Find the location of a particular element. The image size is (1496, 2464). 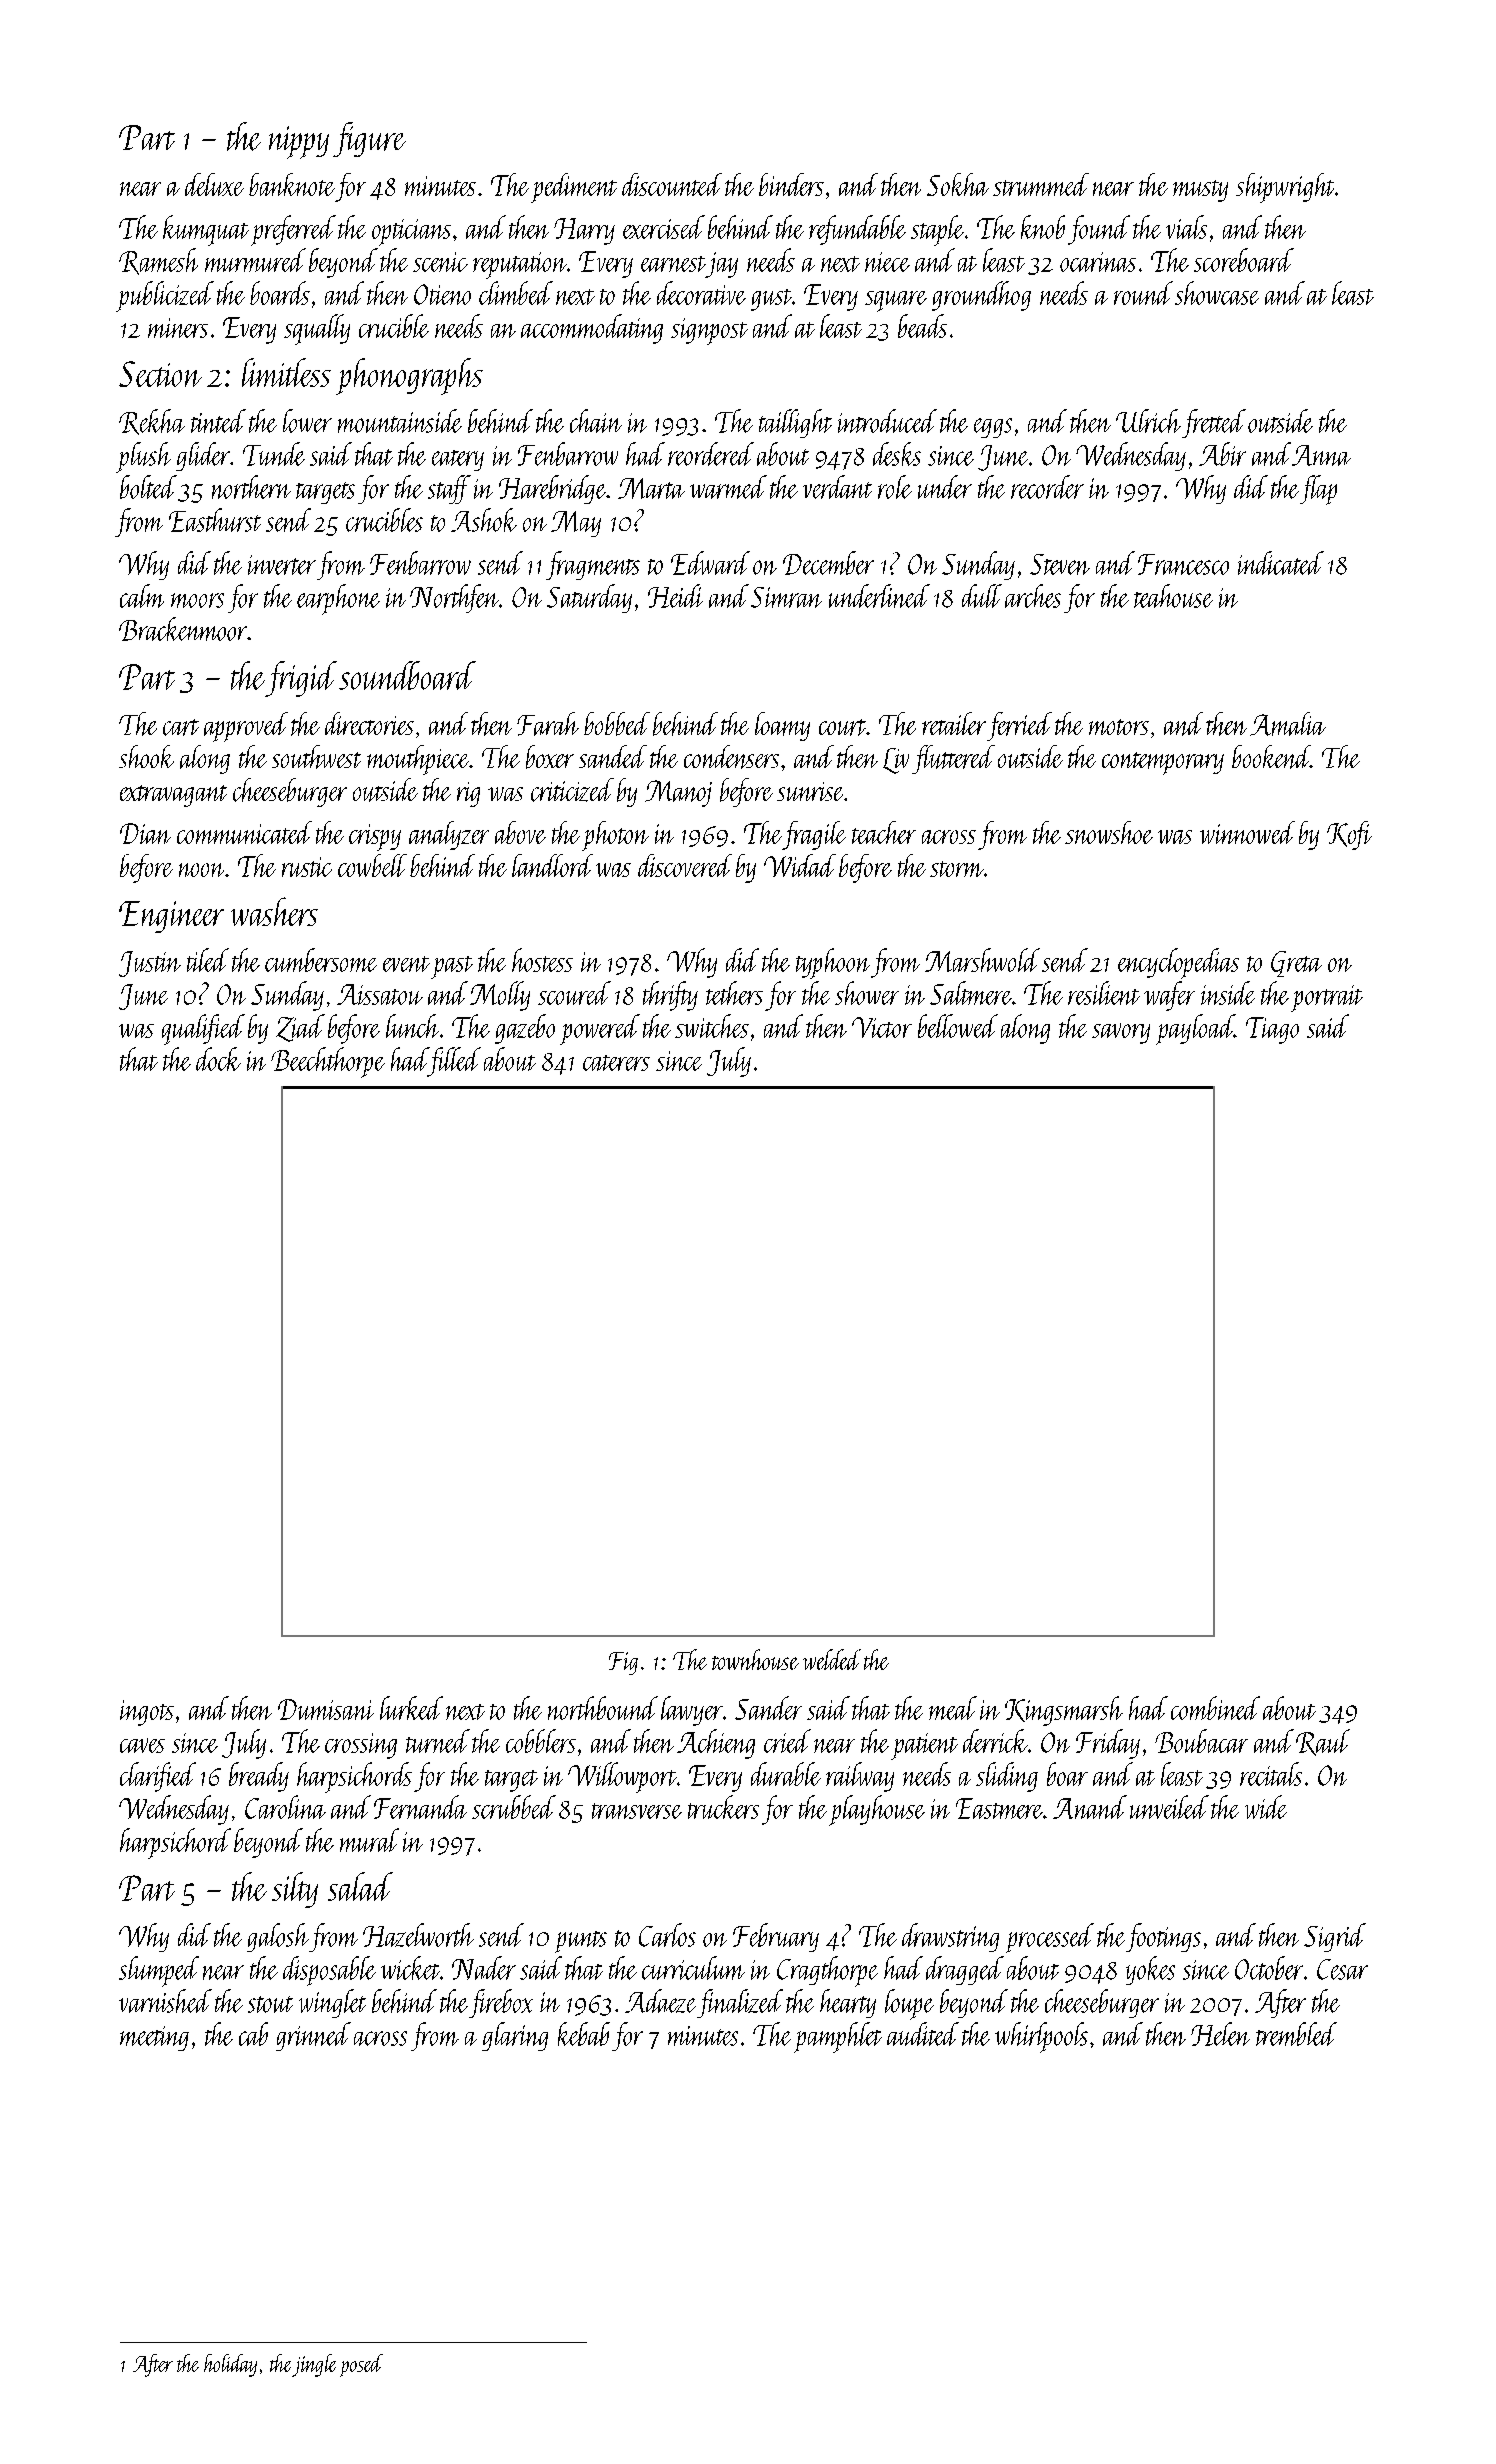

pediment is located at coordinates (574, 188).
